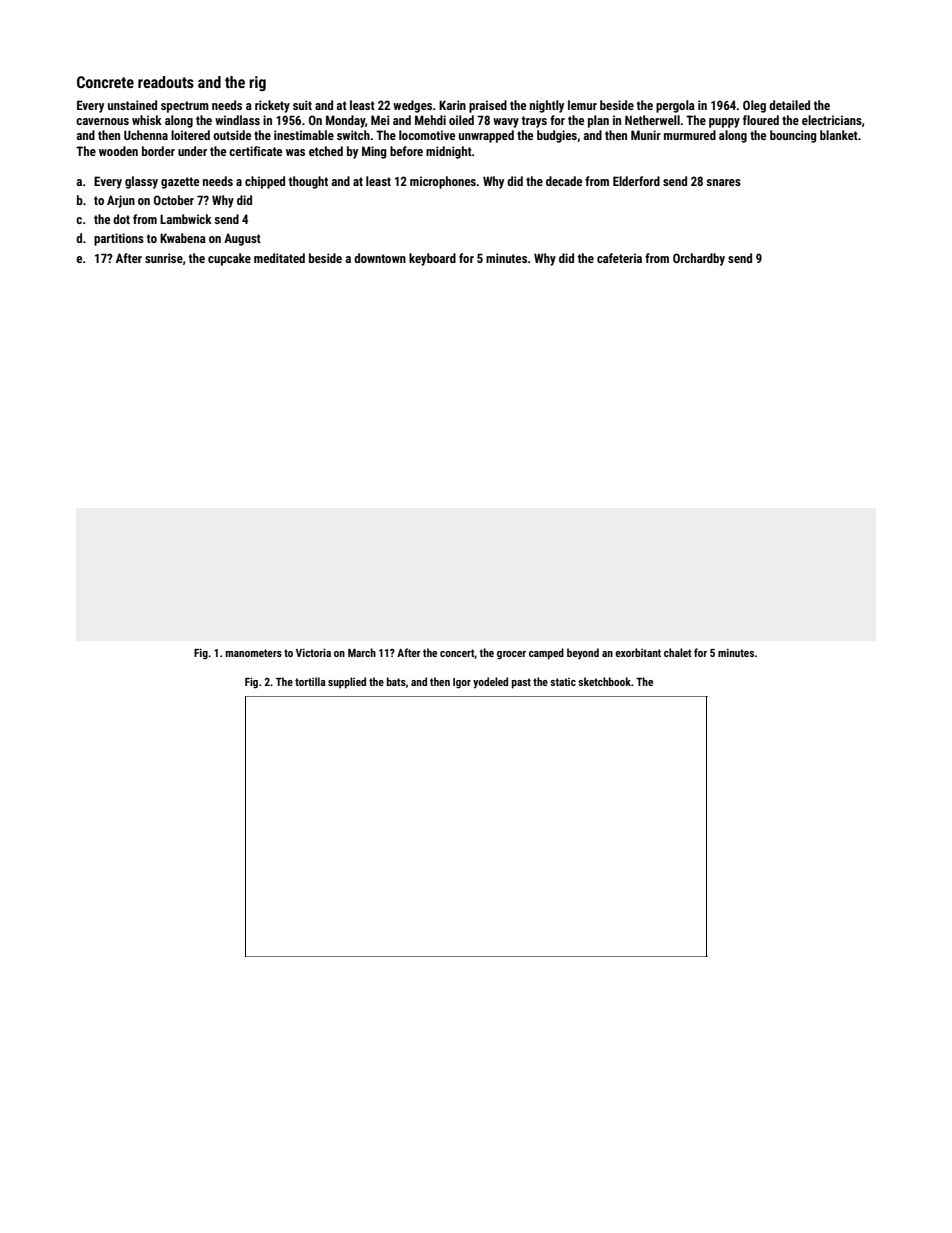  I want to click on cupcake, so click(229, 259).
